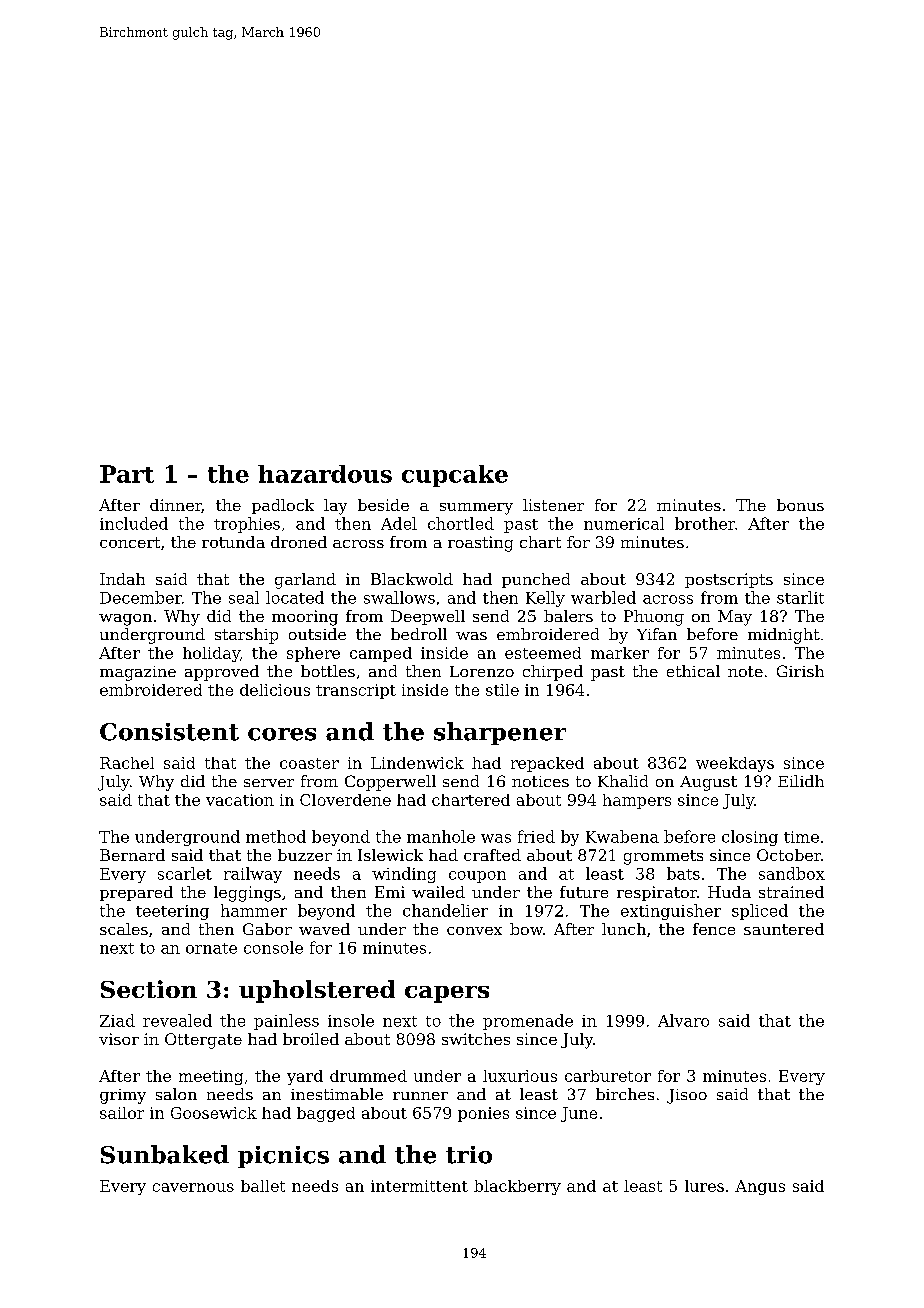 The height and width of the screenshot is (1308, 924). What do you see at coordinates (784, 636) in the screenshot?
I see `midnight` at bounding box center [784, 636].
